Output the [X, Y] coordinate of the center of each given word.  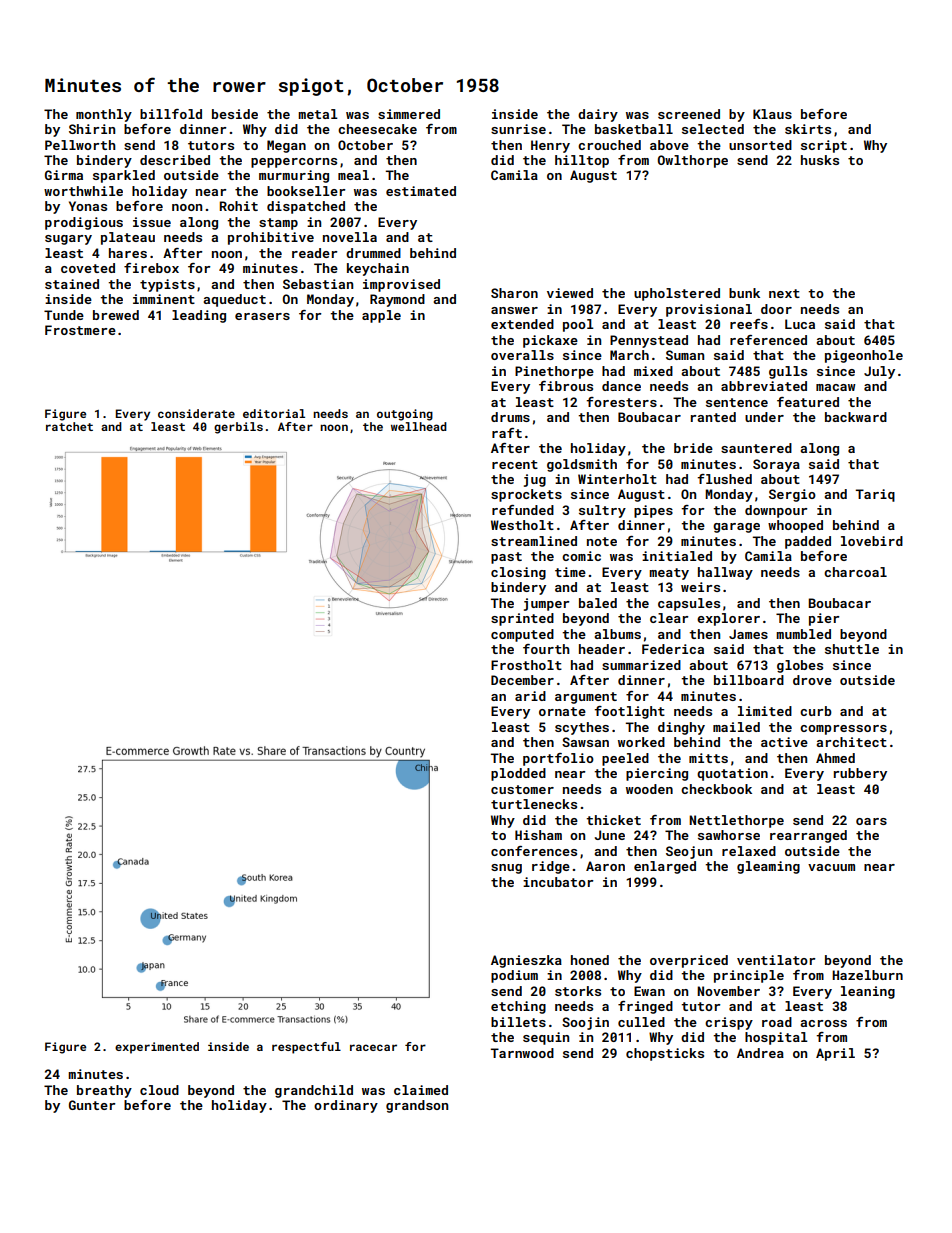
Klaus [772, 114]
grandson [417, 1106]
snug [506, 869]
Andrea [760, 1053]
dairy [598, 115]
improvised [401, 285]
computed [522, 635]
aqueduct [234, 300]
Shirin [92, 129]
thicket [613, 820]
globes [800, 666]
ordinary [346, 1106]
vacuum [831, 867]
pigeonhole [864, 356]
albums [617, 634]
